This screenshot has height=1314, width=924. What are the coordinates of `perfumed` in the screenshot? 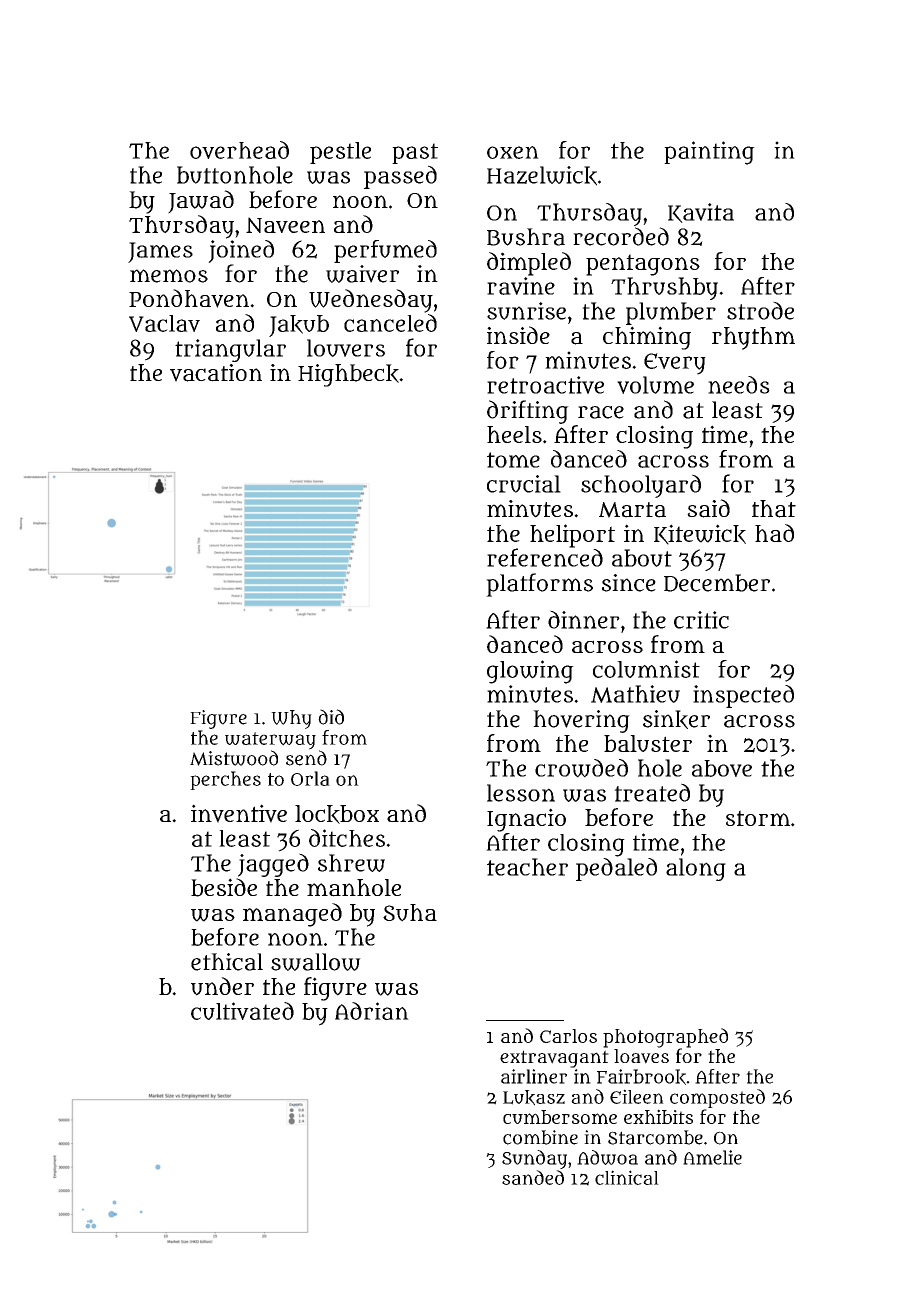 It's located at (385, 251).
